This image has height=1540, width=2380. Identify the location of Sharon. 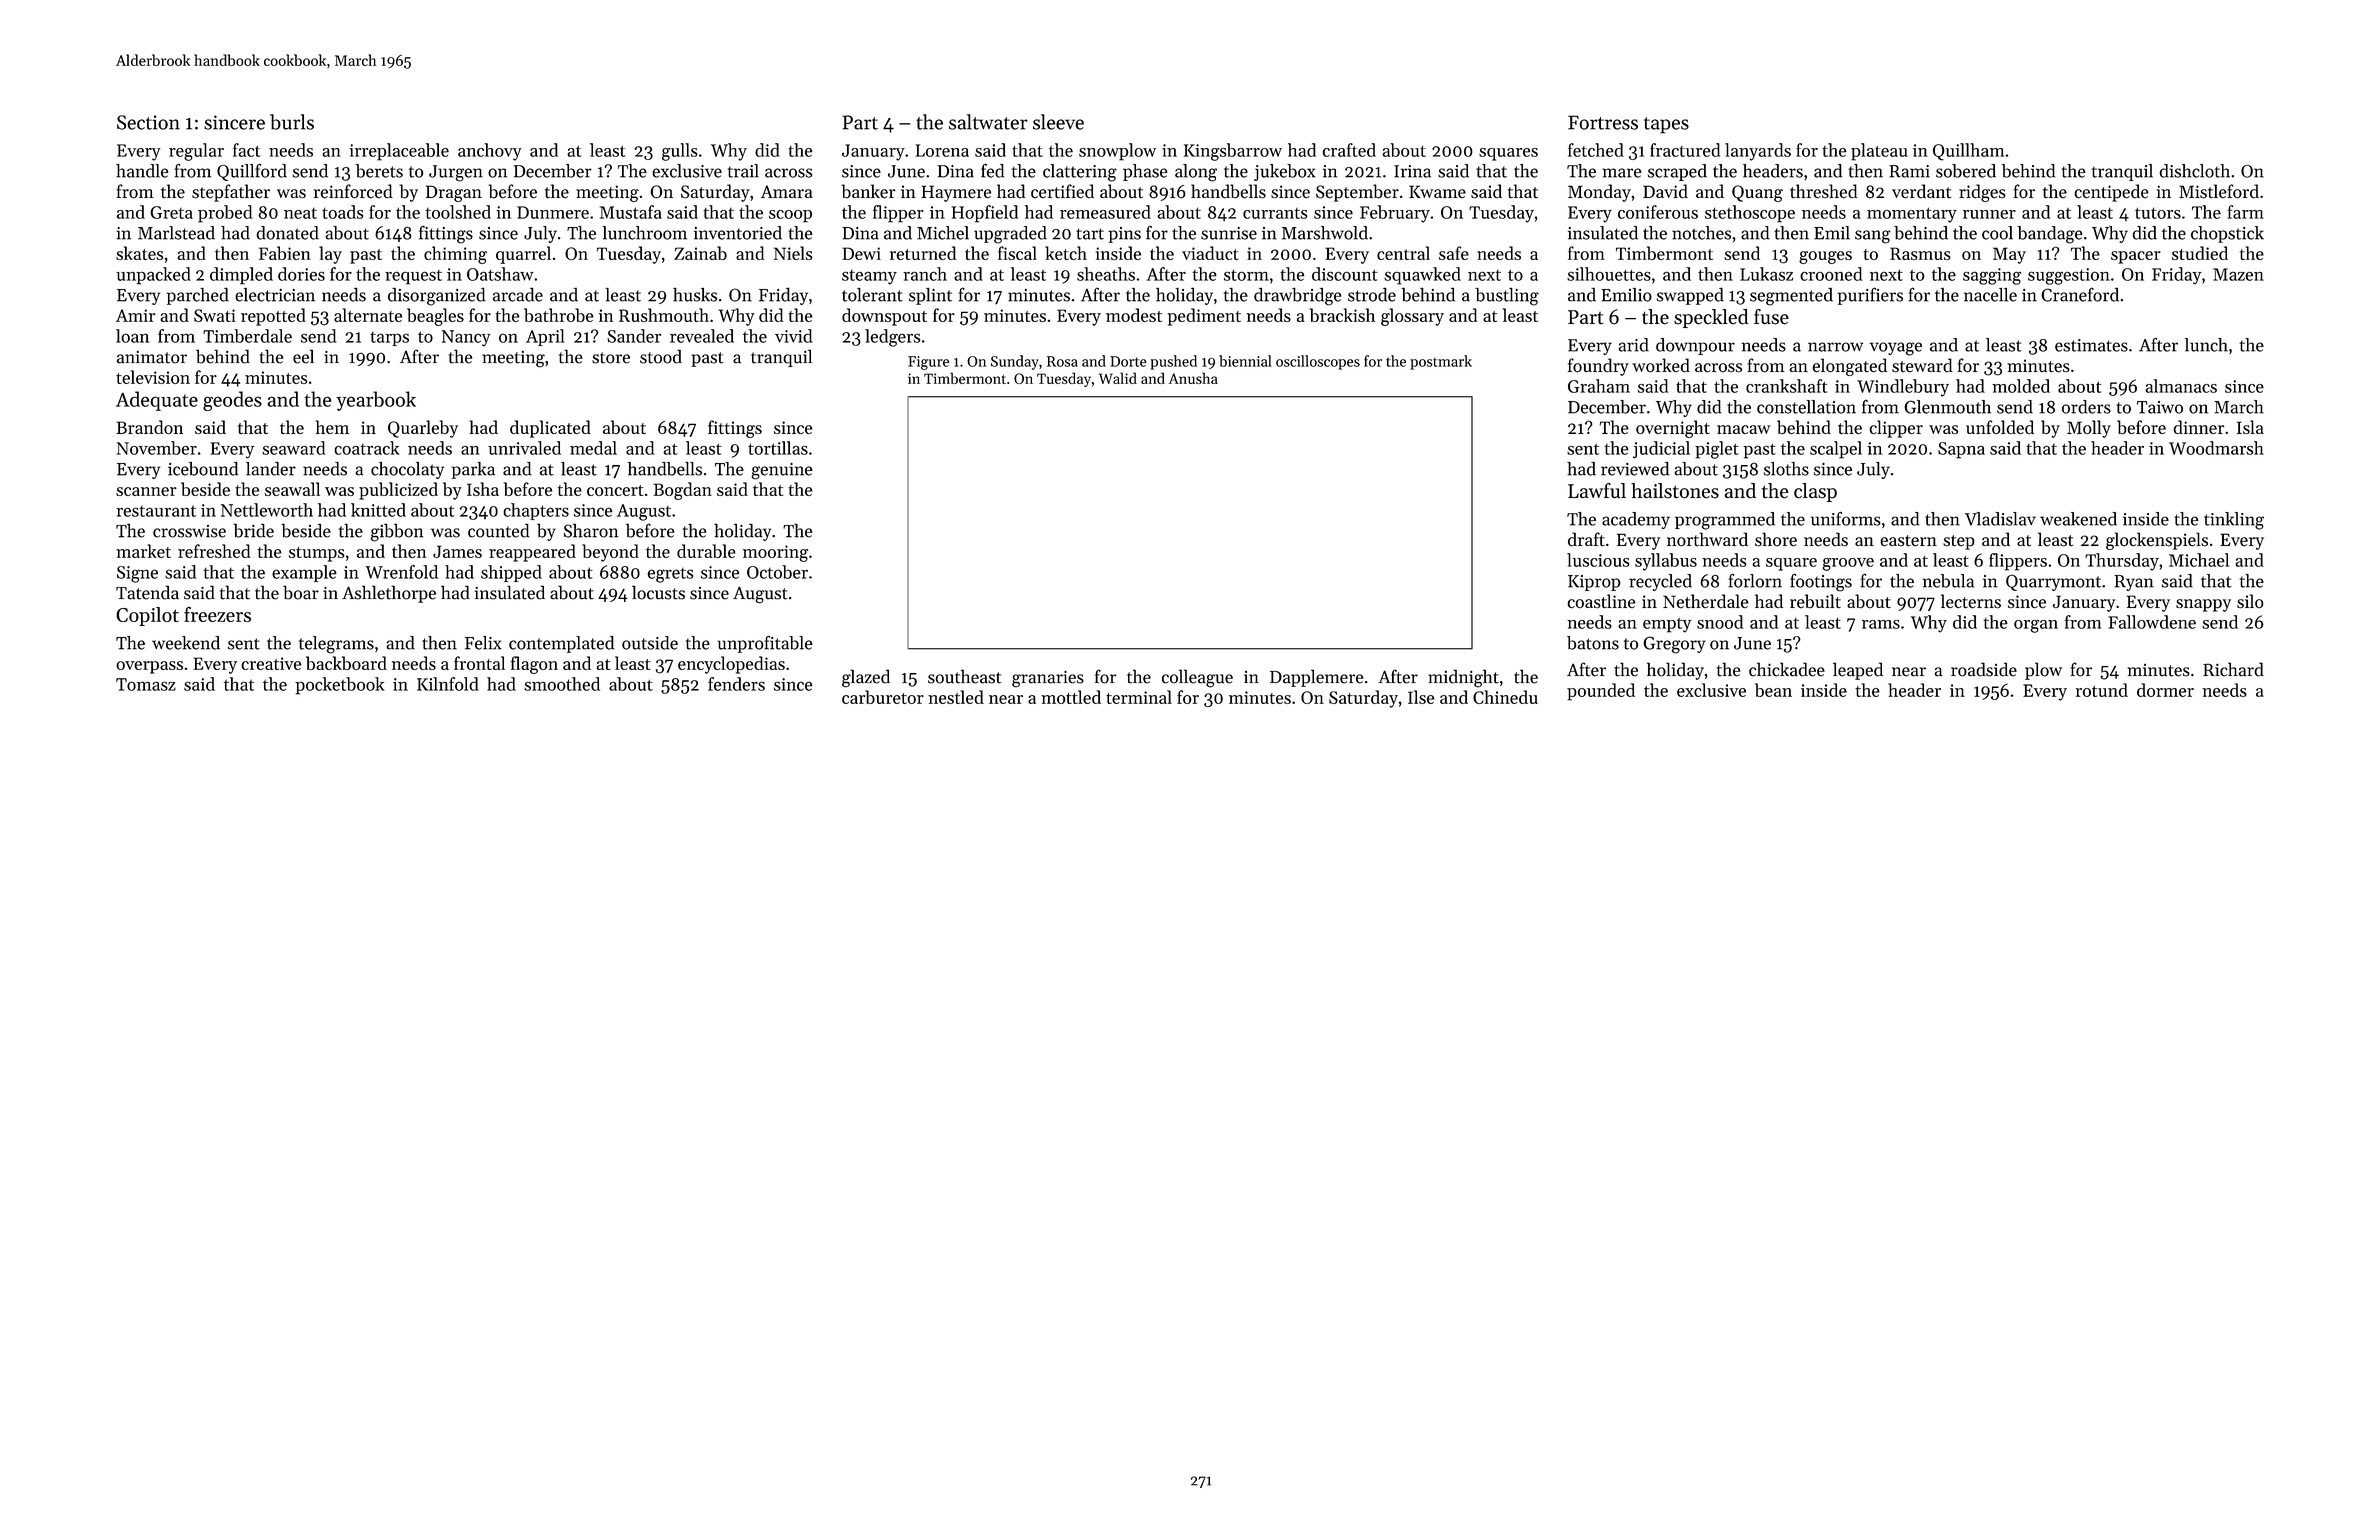
(591, 530).
